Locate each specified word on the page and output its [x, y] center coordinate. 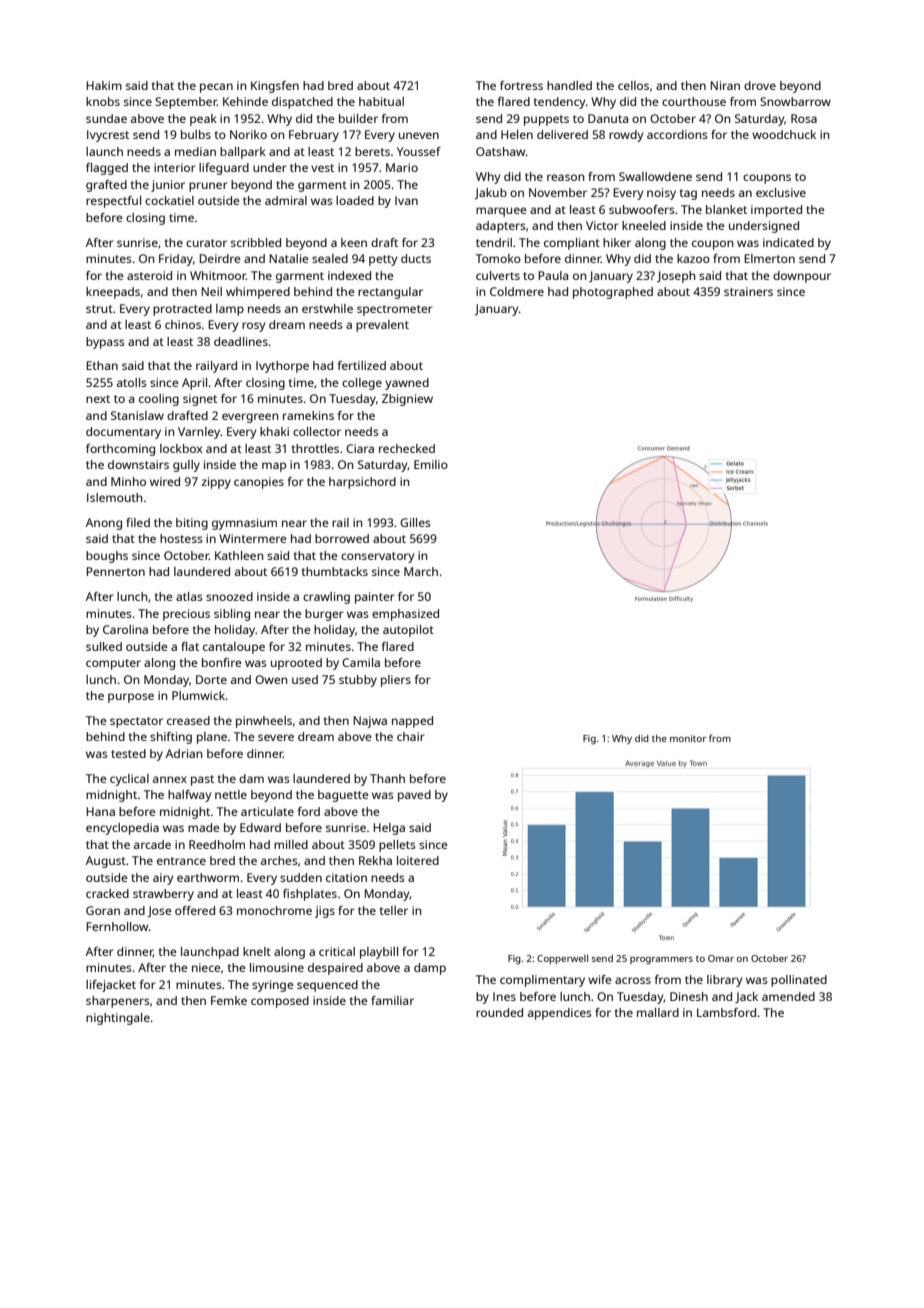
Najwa [370, 722]
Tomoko [498, 258]
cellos [633, 85]
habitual [381, 101]
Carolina [125, 629]
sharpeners [118, 1002]
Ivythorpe [282, 367]
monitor [688, 738]
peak [203, 120]
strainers [748, 291]
